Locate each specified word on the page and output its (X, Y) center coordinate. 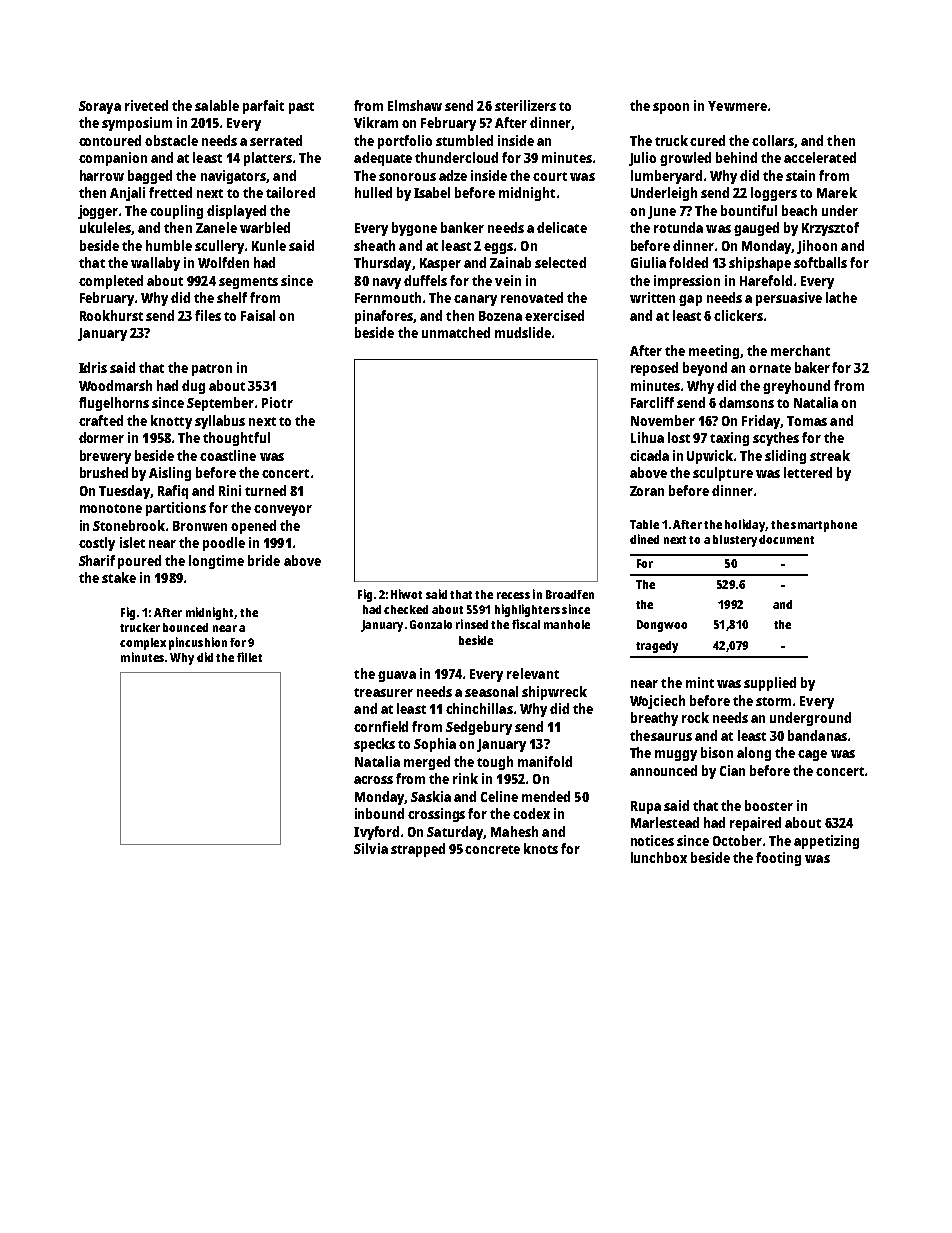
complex (143, 644)
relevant (533, 673)
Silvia (371, 848)
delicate (562, 227)
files (208, 315)
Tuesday (124, 492)
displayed (236, 212)
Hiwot (406, 594)
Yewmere (737, 106)
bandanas (817, 735)
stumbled (464, 140)
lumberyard (666, 177)
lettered (808, 472)
